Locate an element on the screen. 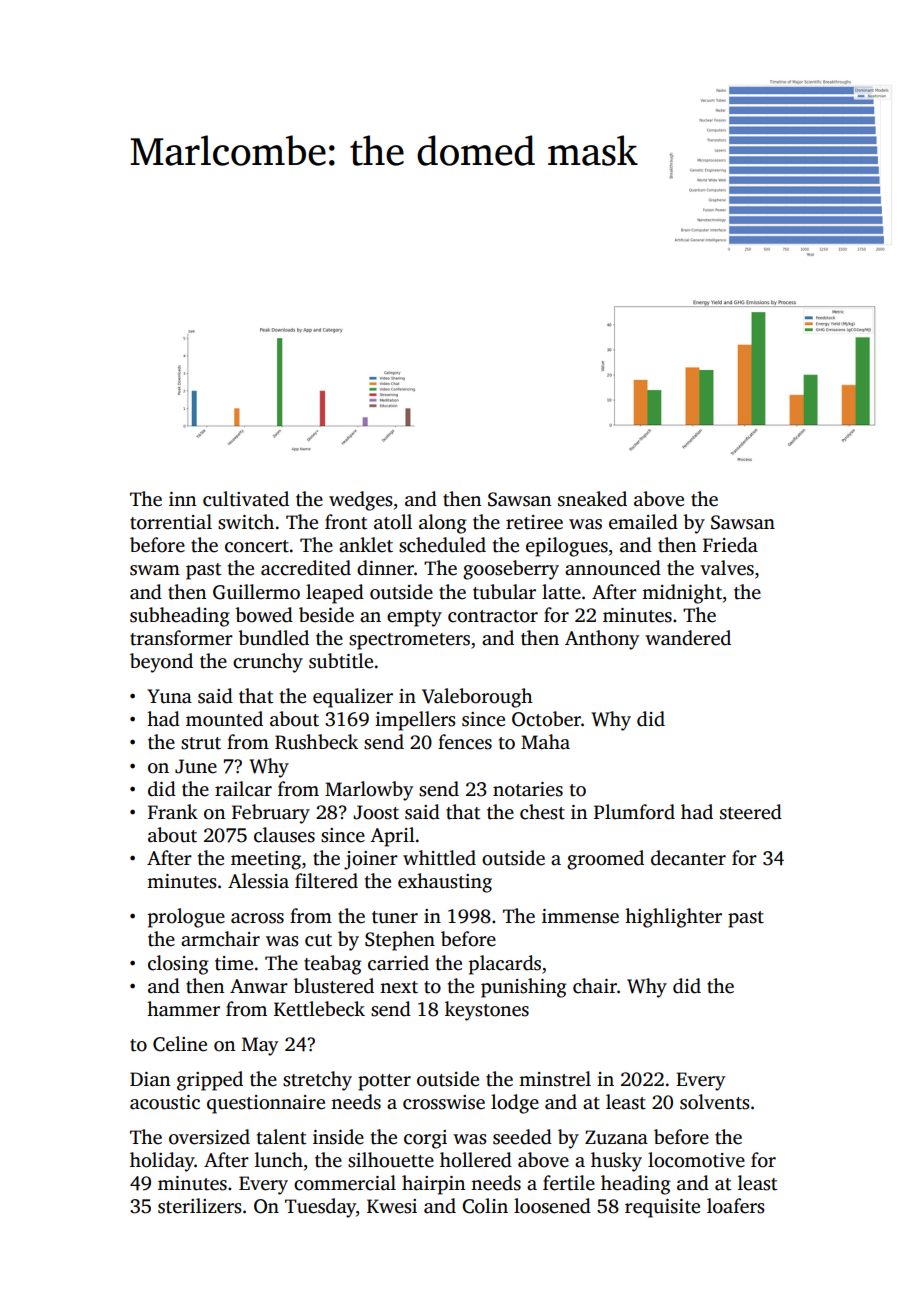  solvents is located at coordinates (715, 1102).
